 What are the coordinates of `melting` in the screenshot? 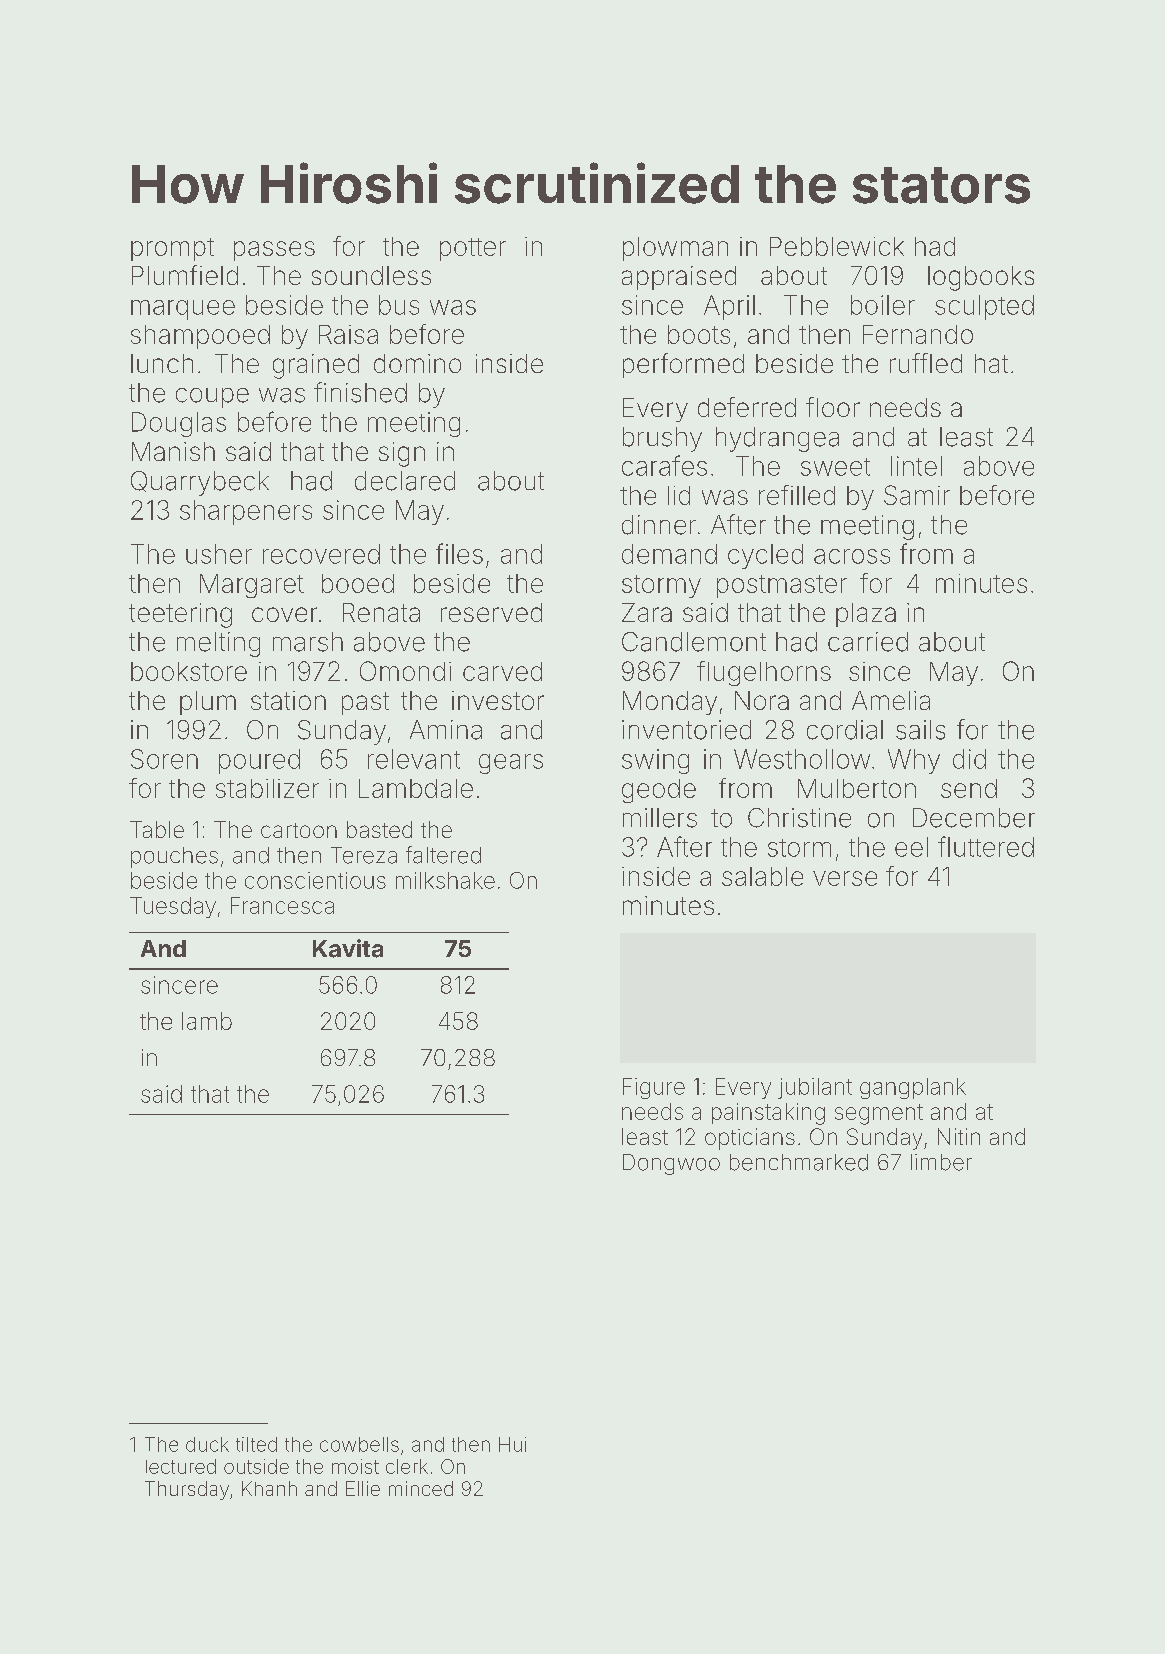 It's located at (218, 644).
